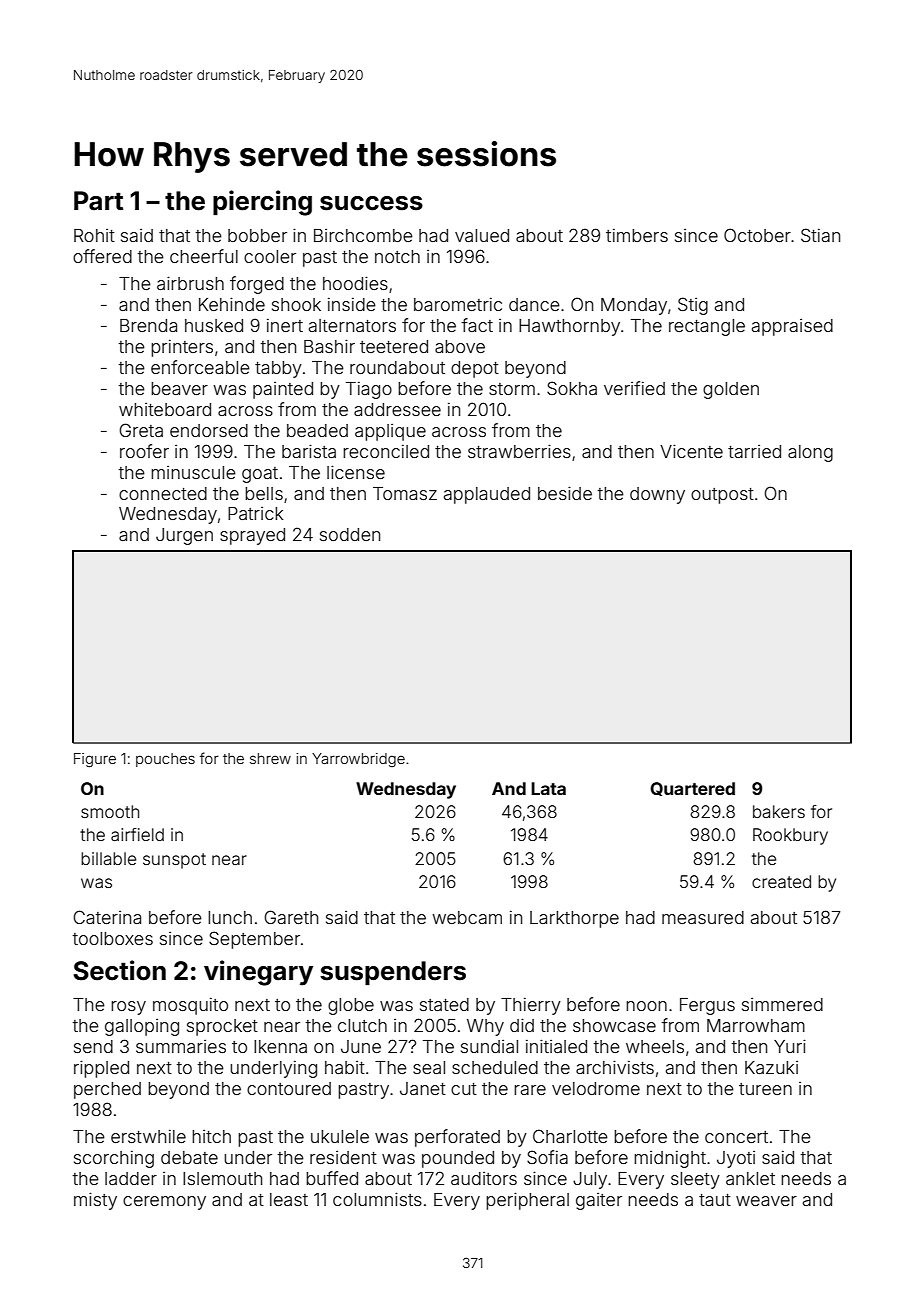  I want to click on depot, so click(475, 369).
